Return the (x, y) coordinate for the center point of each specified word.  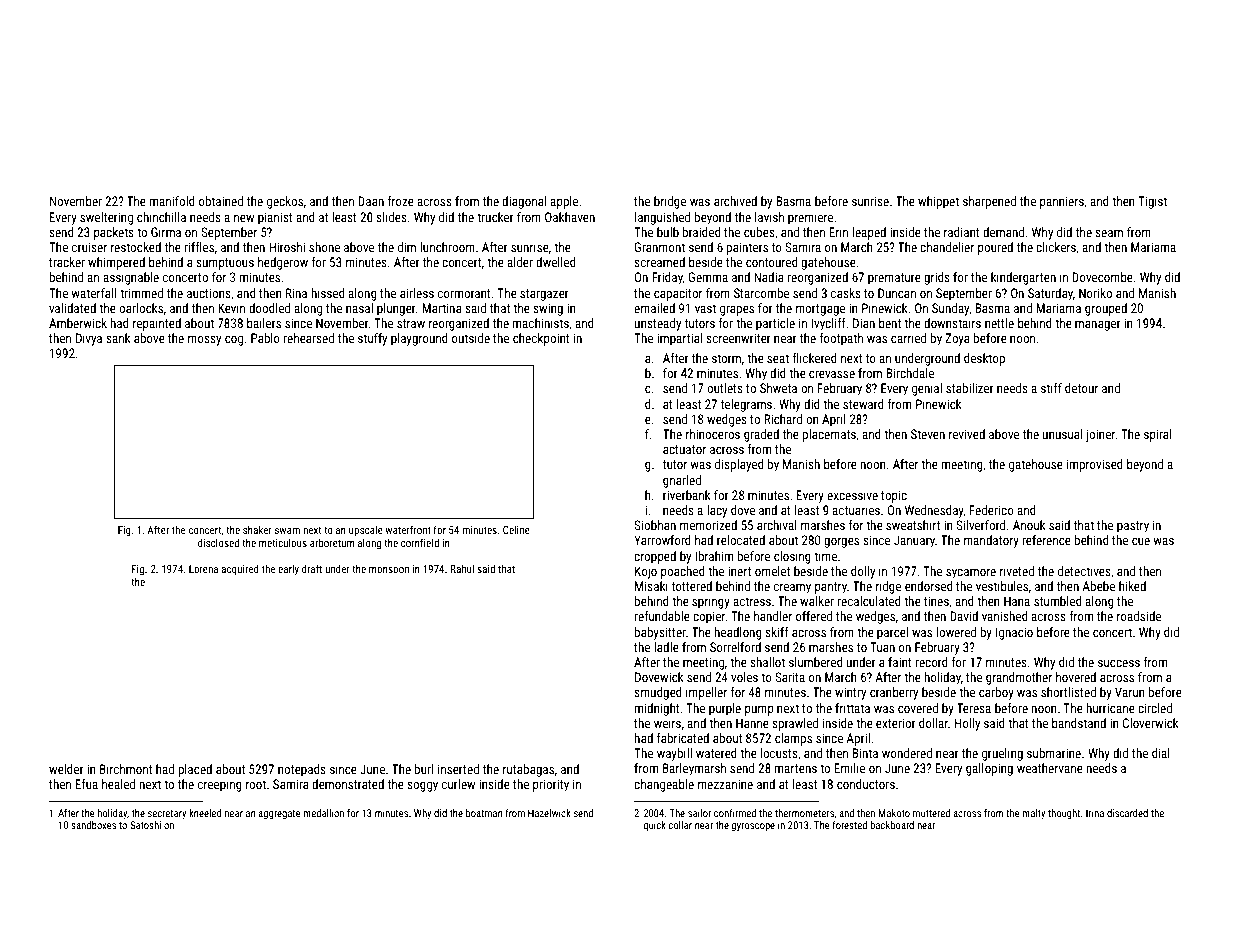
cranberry (894, 693)
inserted (458, 769)
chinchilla (161, 217)
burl (424, 769)
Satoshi (145, 825)
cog (234, 341)
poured (995, 248)
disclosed (218, 542)
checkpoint (541, 339)
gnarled (682, 481)
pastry (1133, 527)
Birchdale (910, 373)
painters (747, 248)
